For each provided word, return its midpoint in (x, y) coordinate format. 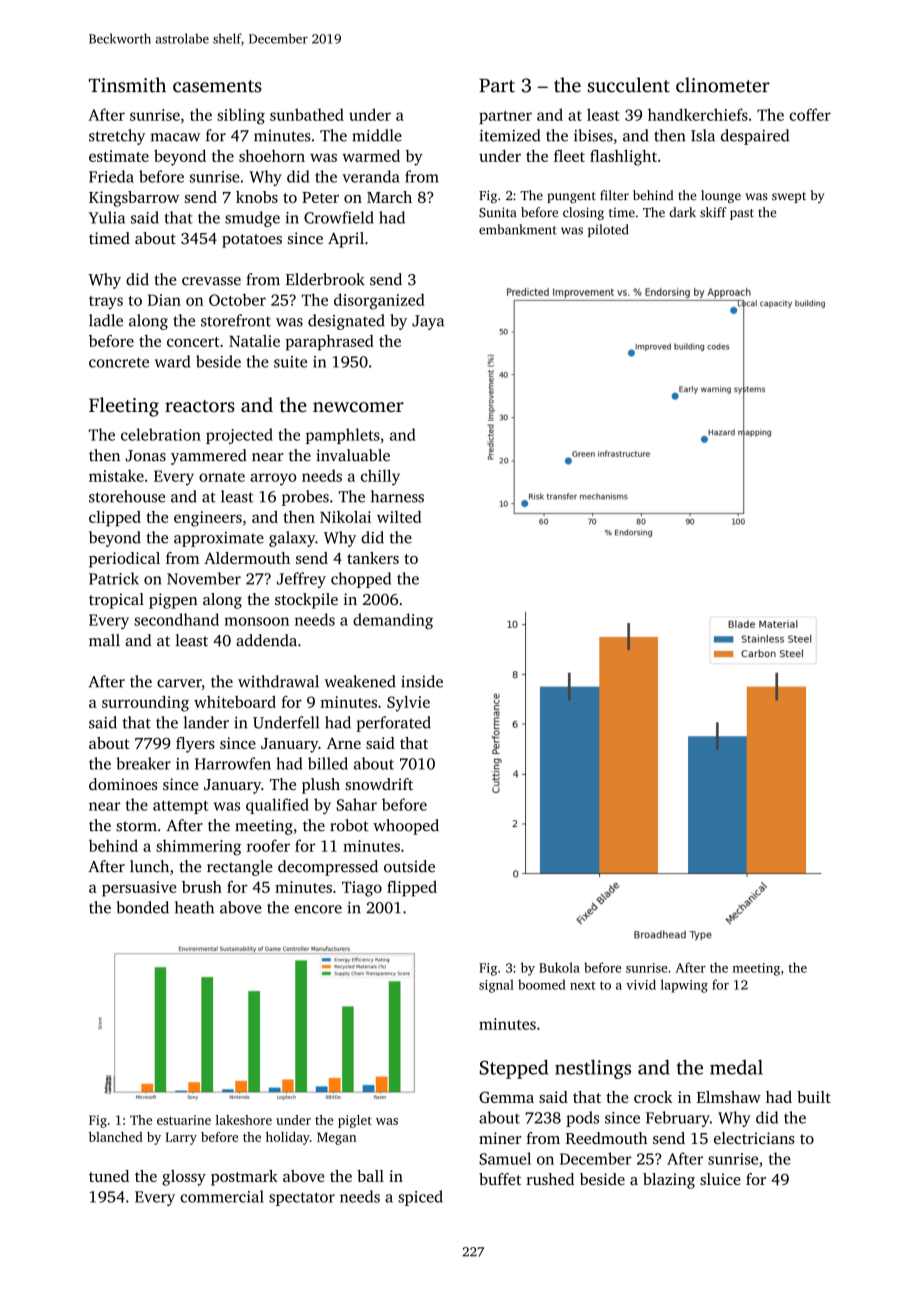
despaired (755, 137)
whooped (406, 827)
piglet (355, 1121)
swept (789, 197)
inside (422, 681)
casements (217, 86)
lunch (149, 866)
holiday (288, 1138)
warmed (371, 156)
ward (172, 361)
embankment (518, 229)
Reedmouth (606, 1138)
